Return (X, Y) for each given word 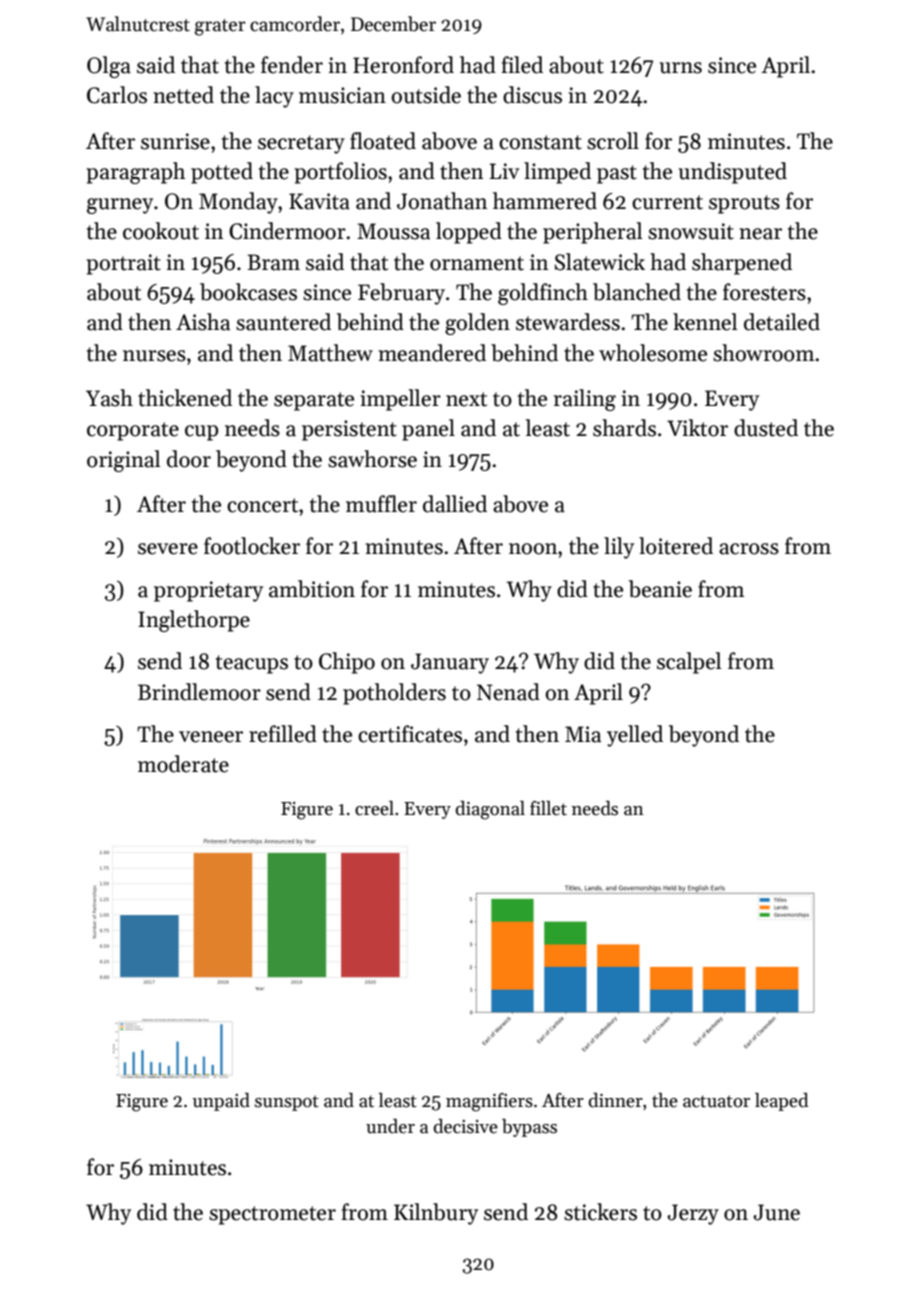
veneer (211, 737)
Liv (505, 171)
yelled (635, 736)
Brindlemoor (199, 692)
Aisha (203, 322)
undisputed (733, 173)
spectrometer (272, 1215)
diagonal (490, 810)
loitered (676, 546)
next (466, 399)
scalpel (689, 663)
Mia (583, 734)
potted (222, 173)
